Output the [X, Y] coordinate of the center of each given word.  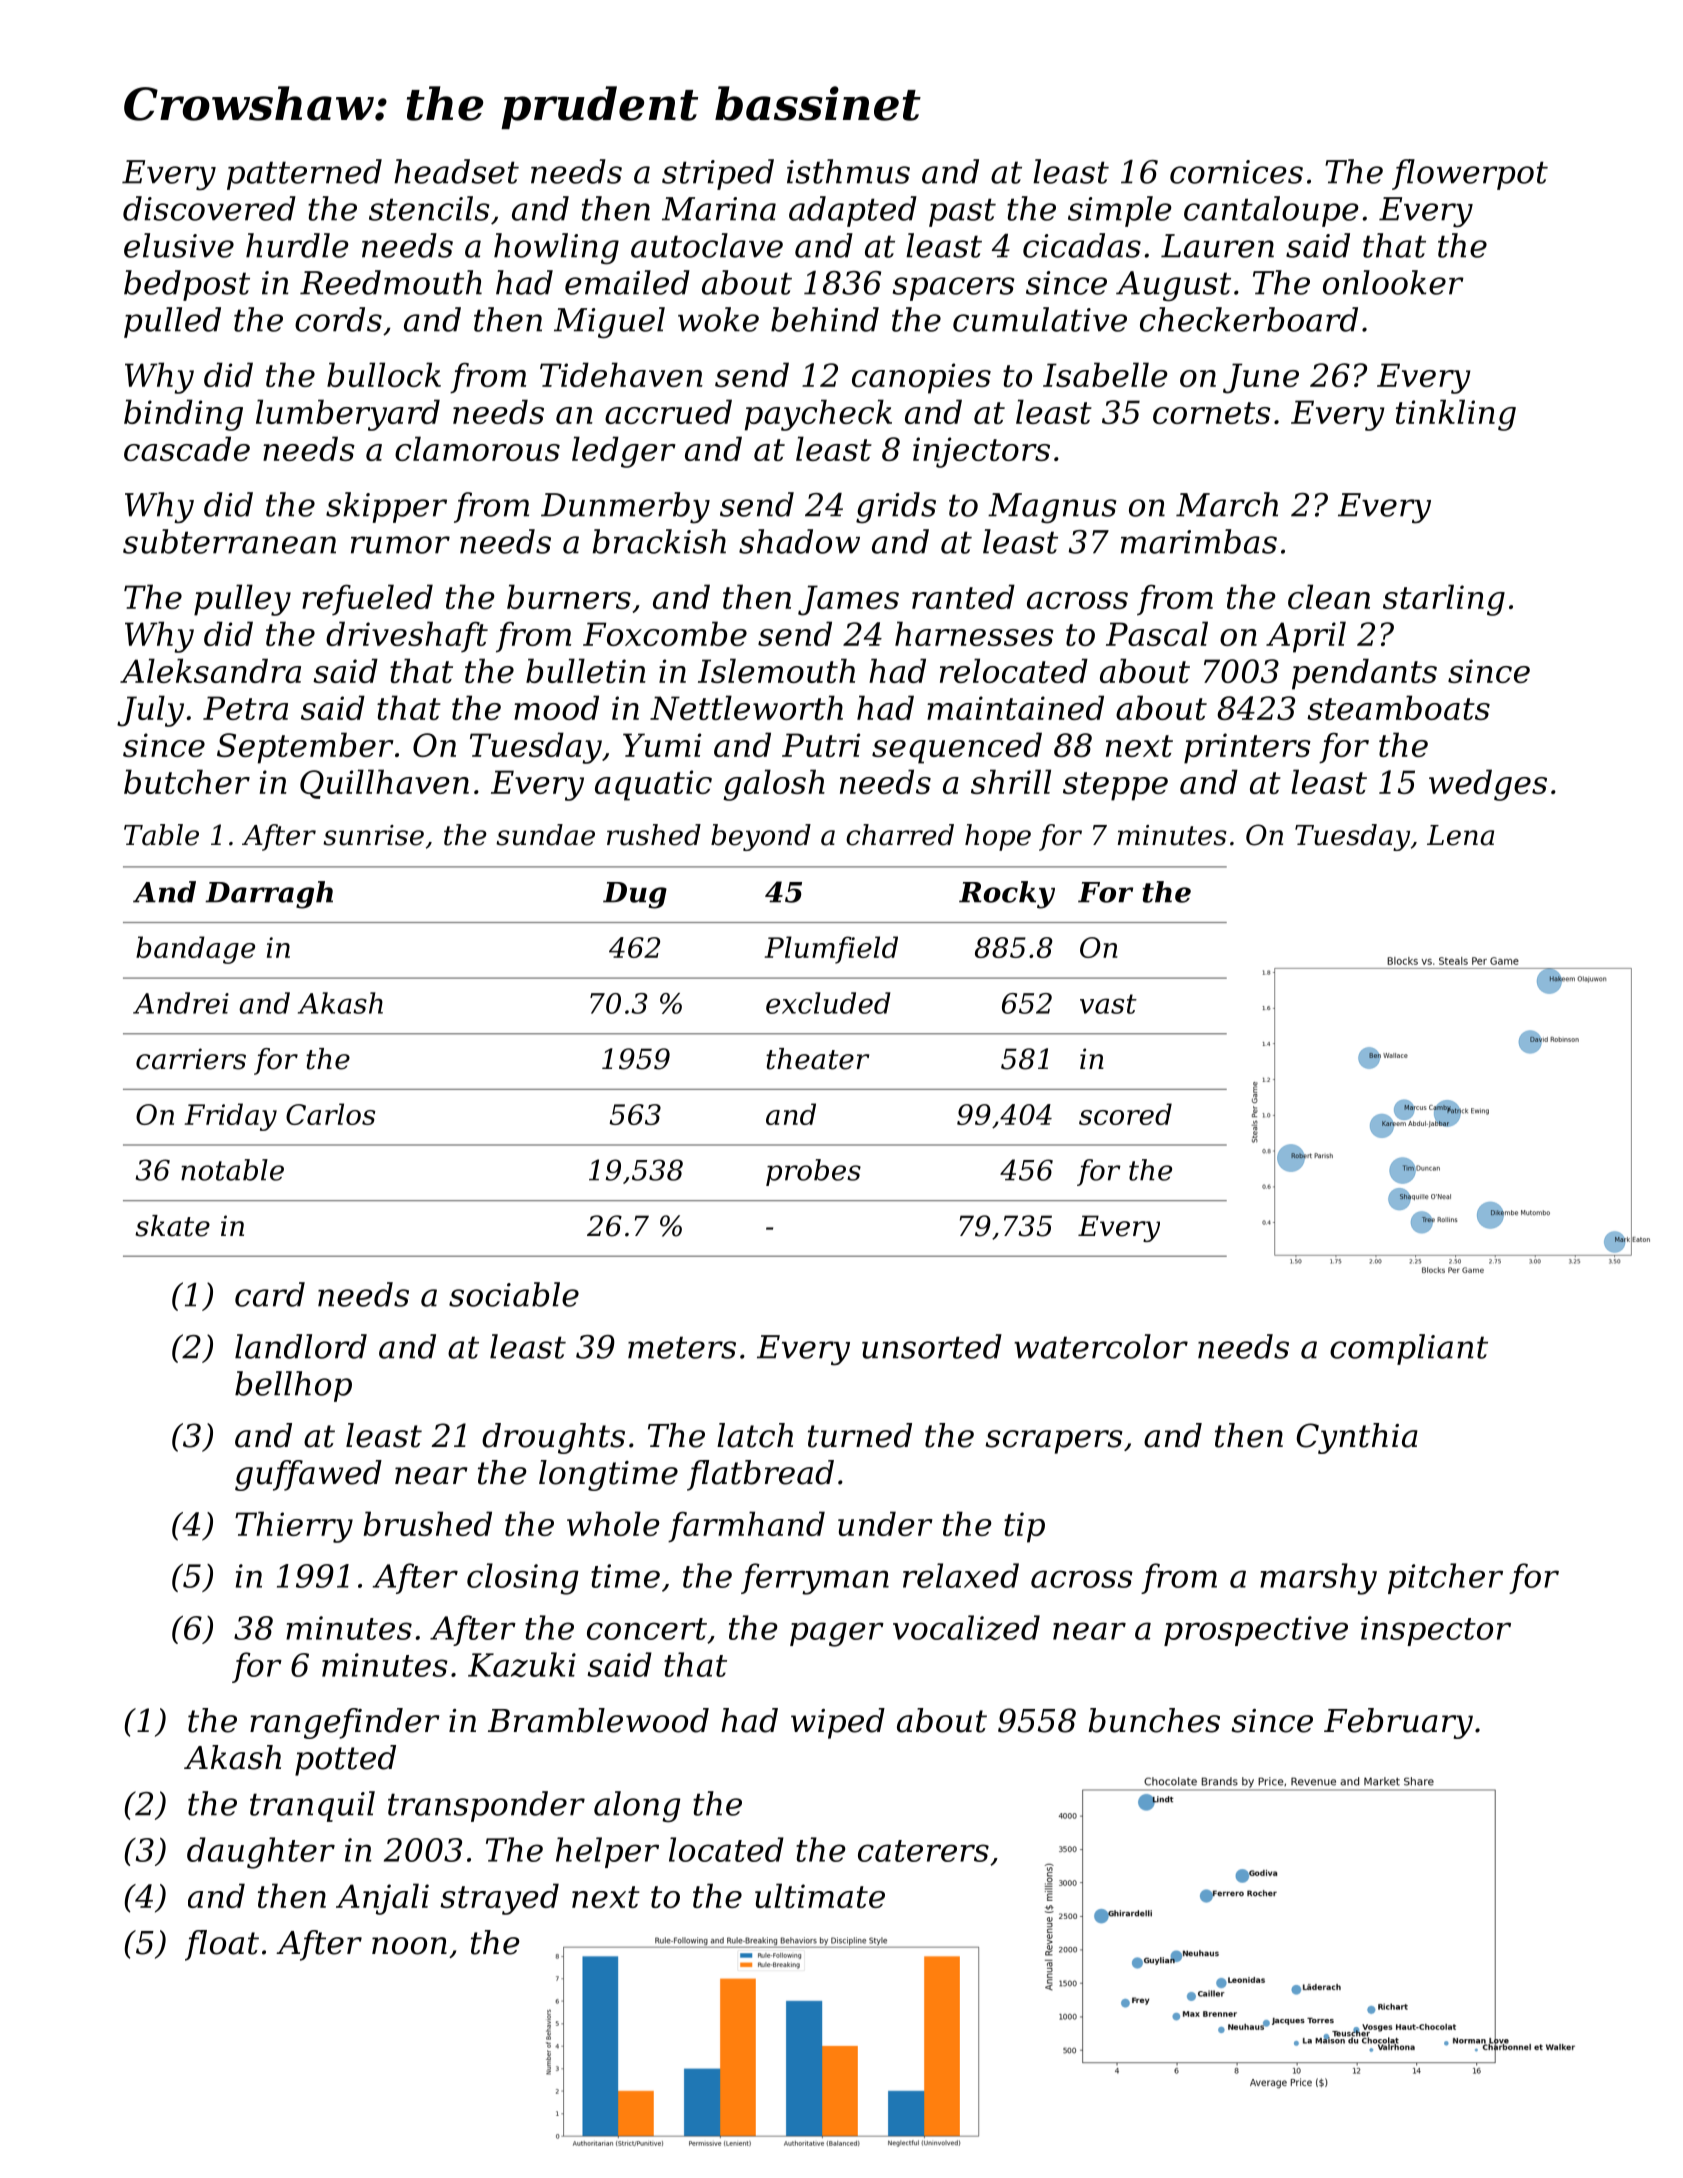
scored [1125, 1114]
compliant [1409, 1349]
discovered [209, 208]
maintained [1015, 707]
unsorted [932, 1346]
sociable [514, 1294]
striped [718, 174]
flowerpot [1470, 174]
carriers [191, 1059]
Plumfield [831, 950]
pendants [1364, 674]
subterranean [229, 541]
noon [409, 1946]
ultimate [820, 1895]
